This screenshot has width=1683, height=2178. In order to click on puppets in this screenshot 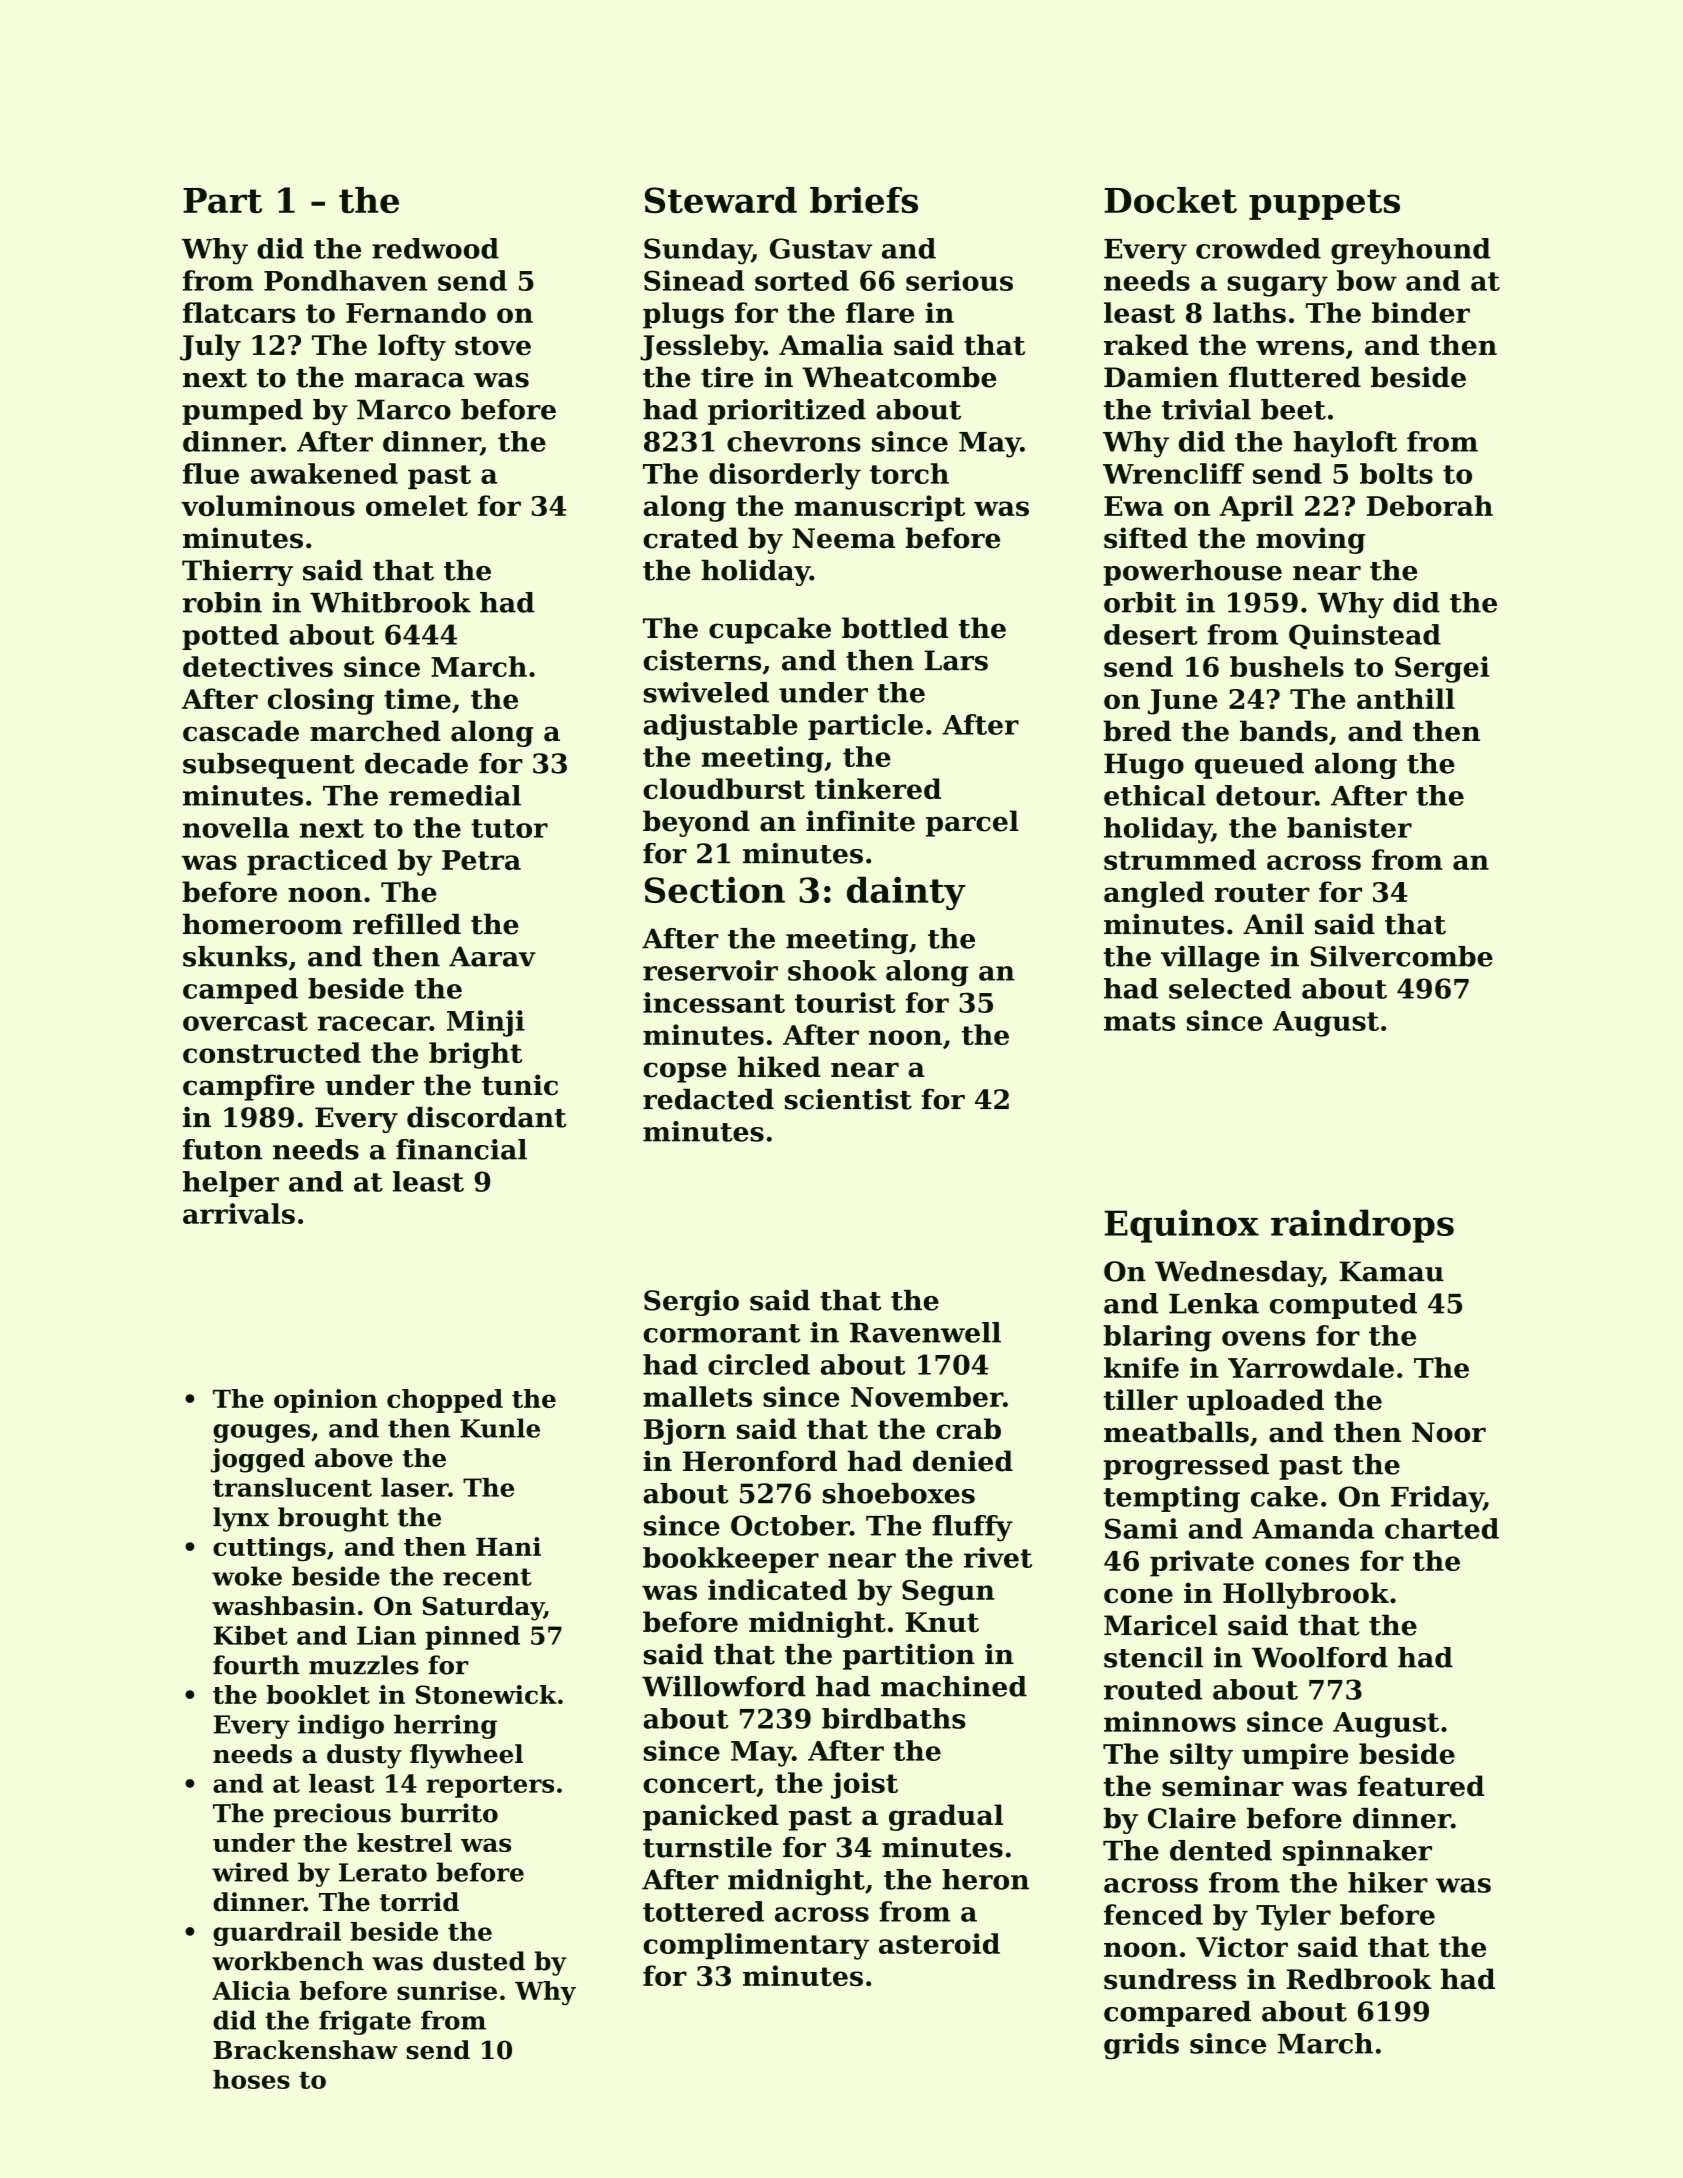, I will do `click(1324, 204)`.
